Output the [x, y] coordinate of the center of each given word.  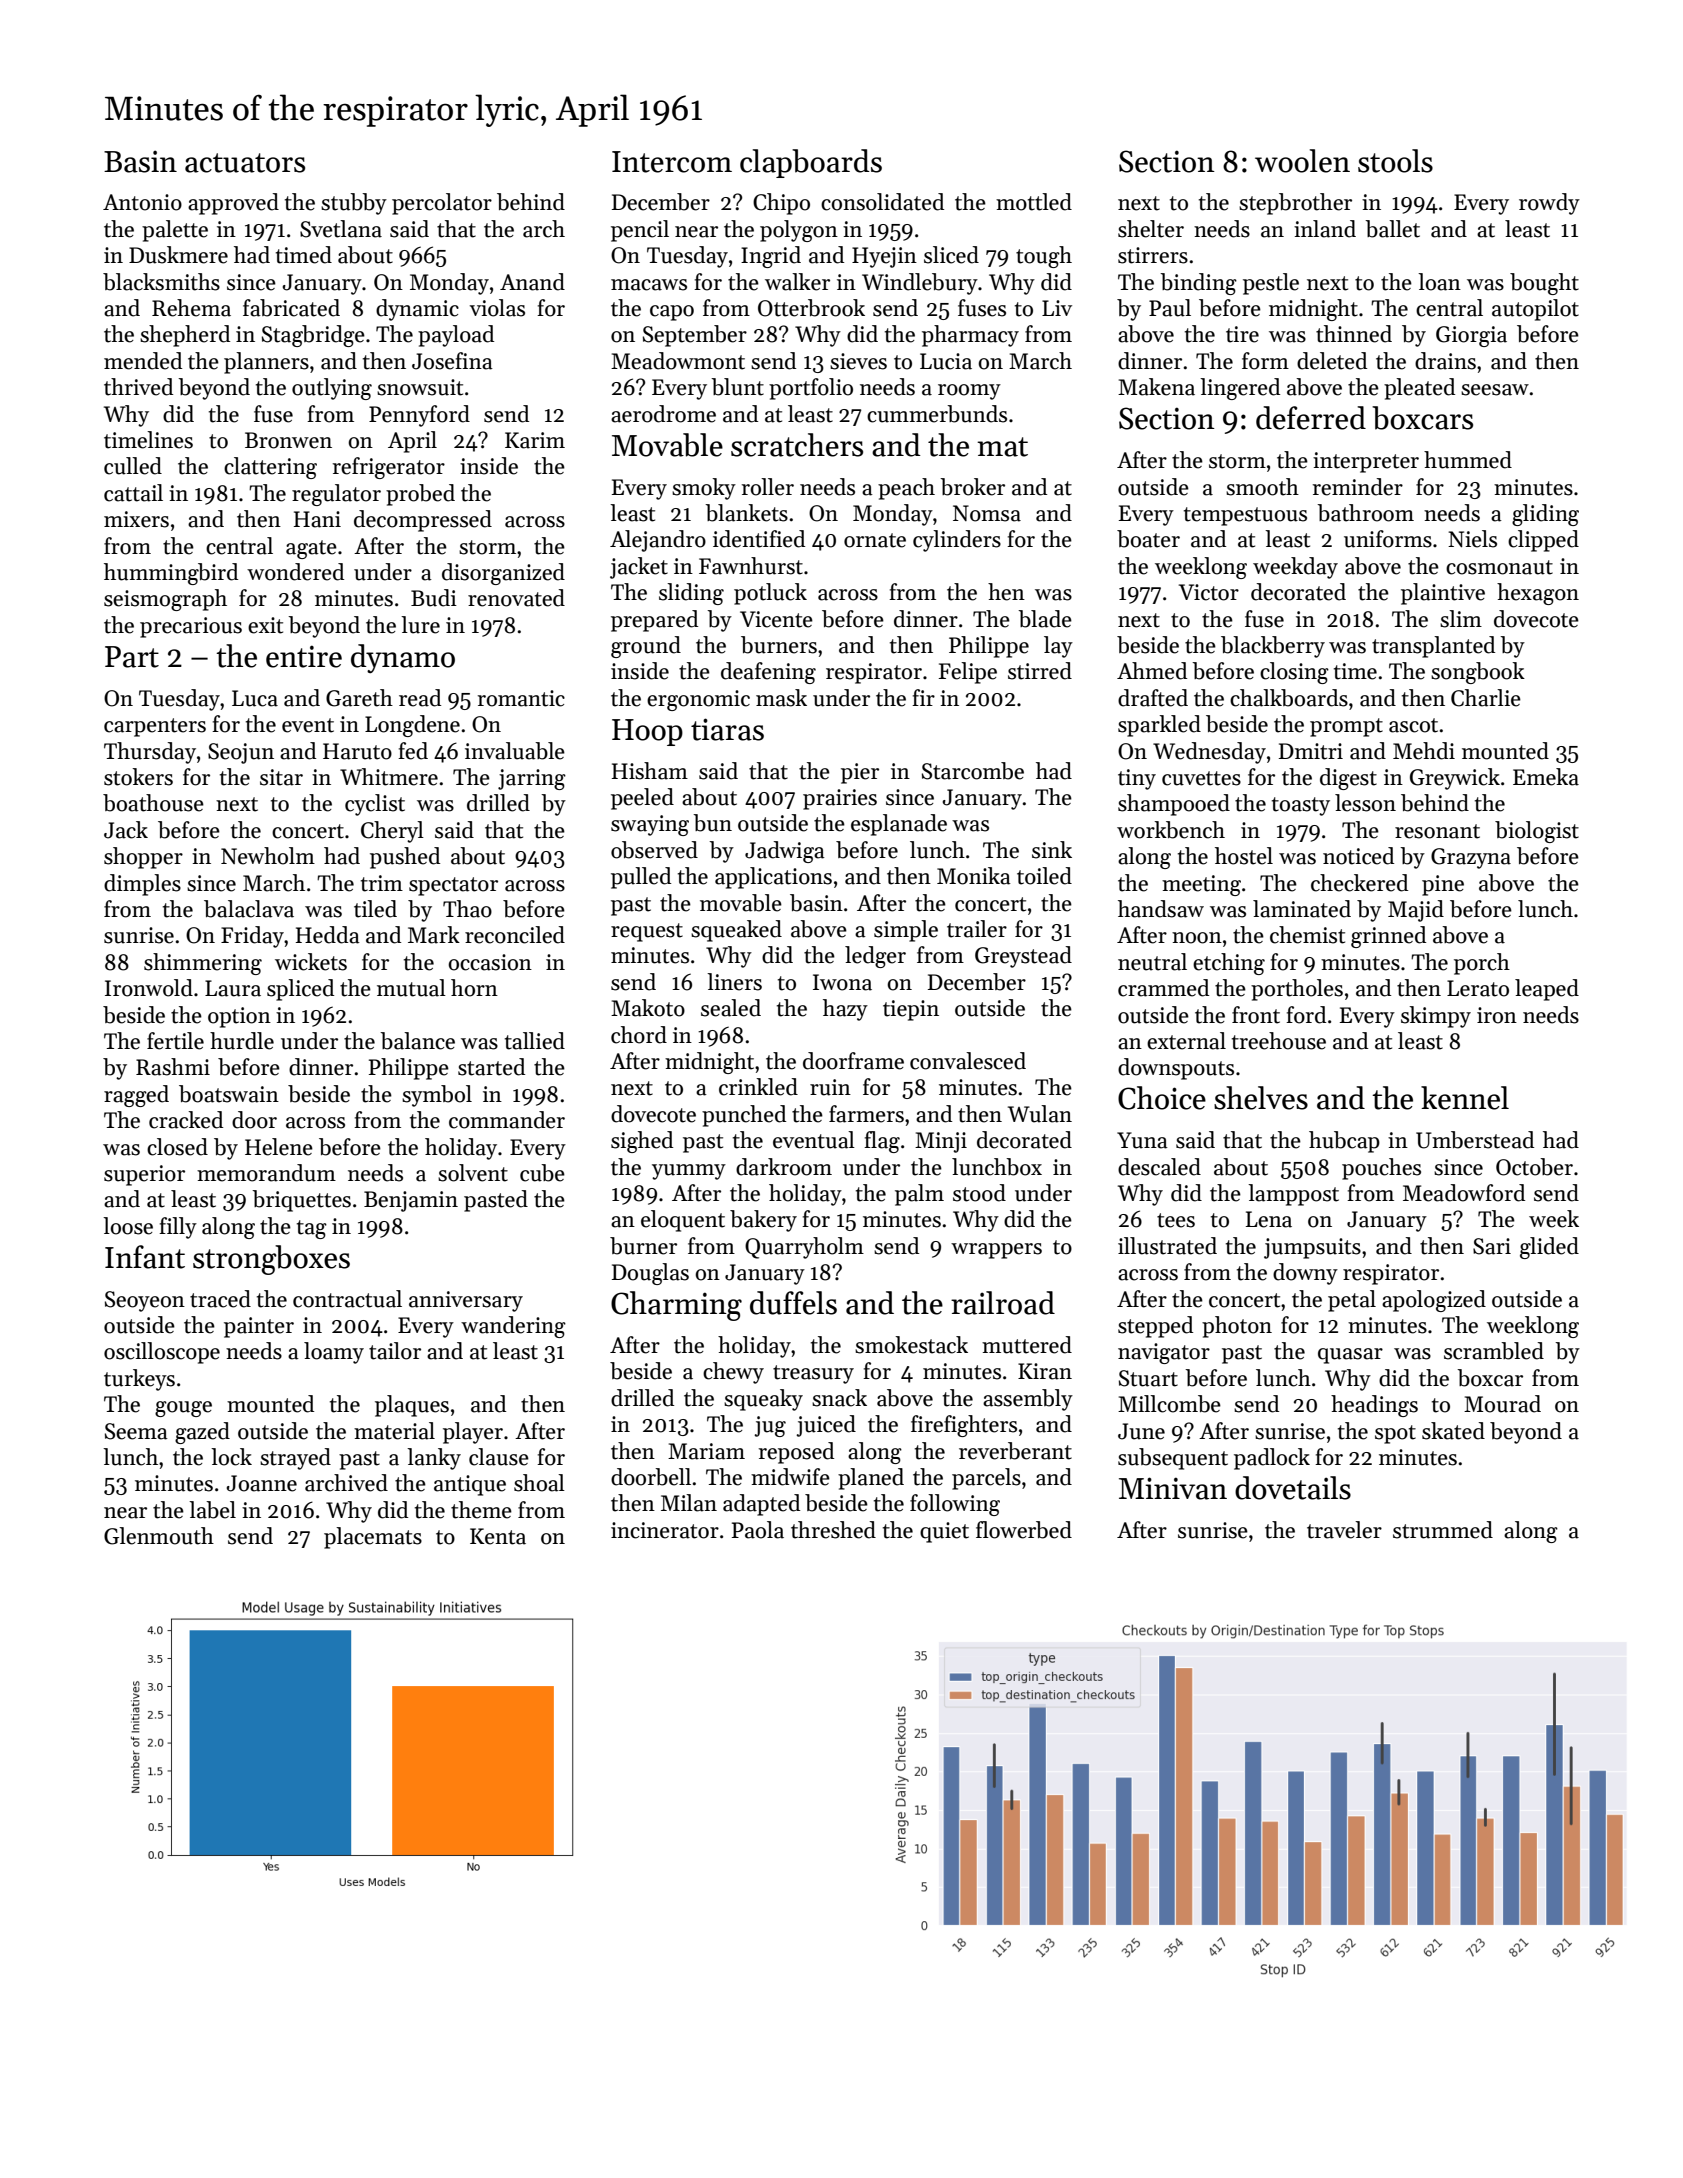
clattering [270, 468]
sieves [858, 361]
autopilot [1535, 310]
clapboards [811, 163]
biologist [1537, 832]
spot [1395, 1434]
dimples [142, 885]
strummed [1443, 1530]
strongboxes [271, 1260]
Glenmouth [159, 1536]
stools [1395, 161]
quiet [944, 1532]
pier [860, 773]
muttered [1027, 1345]
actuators [245, 163]
